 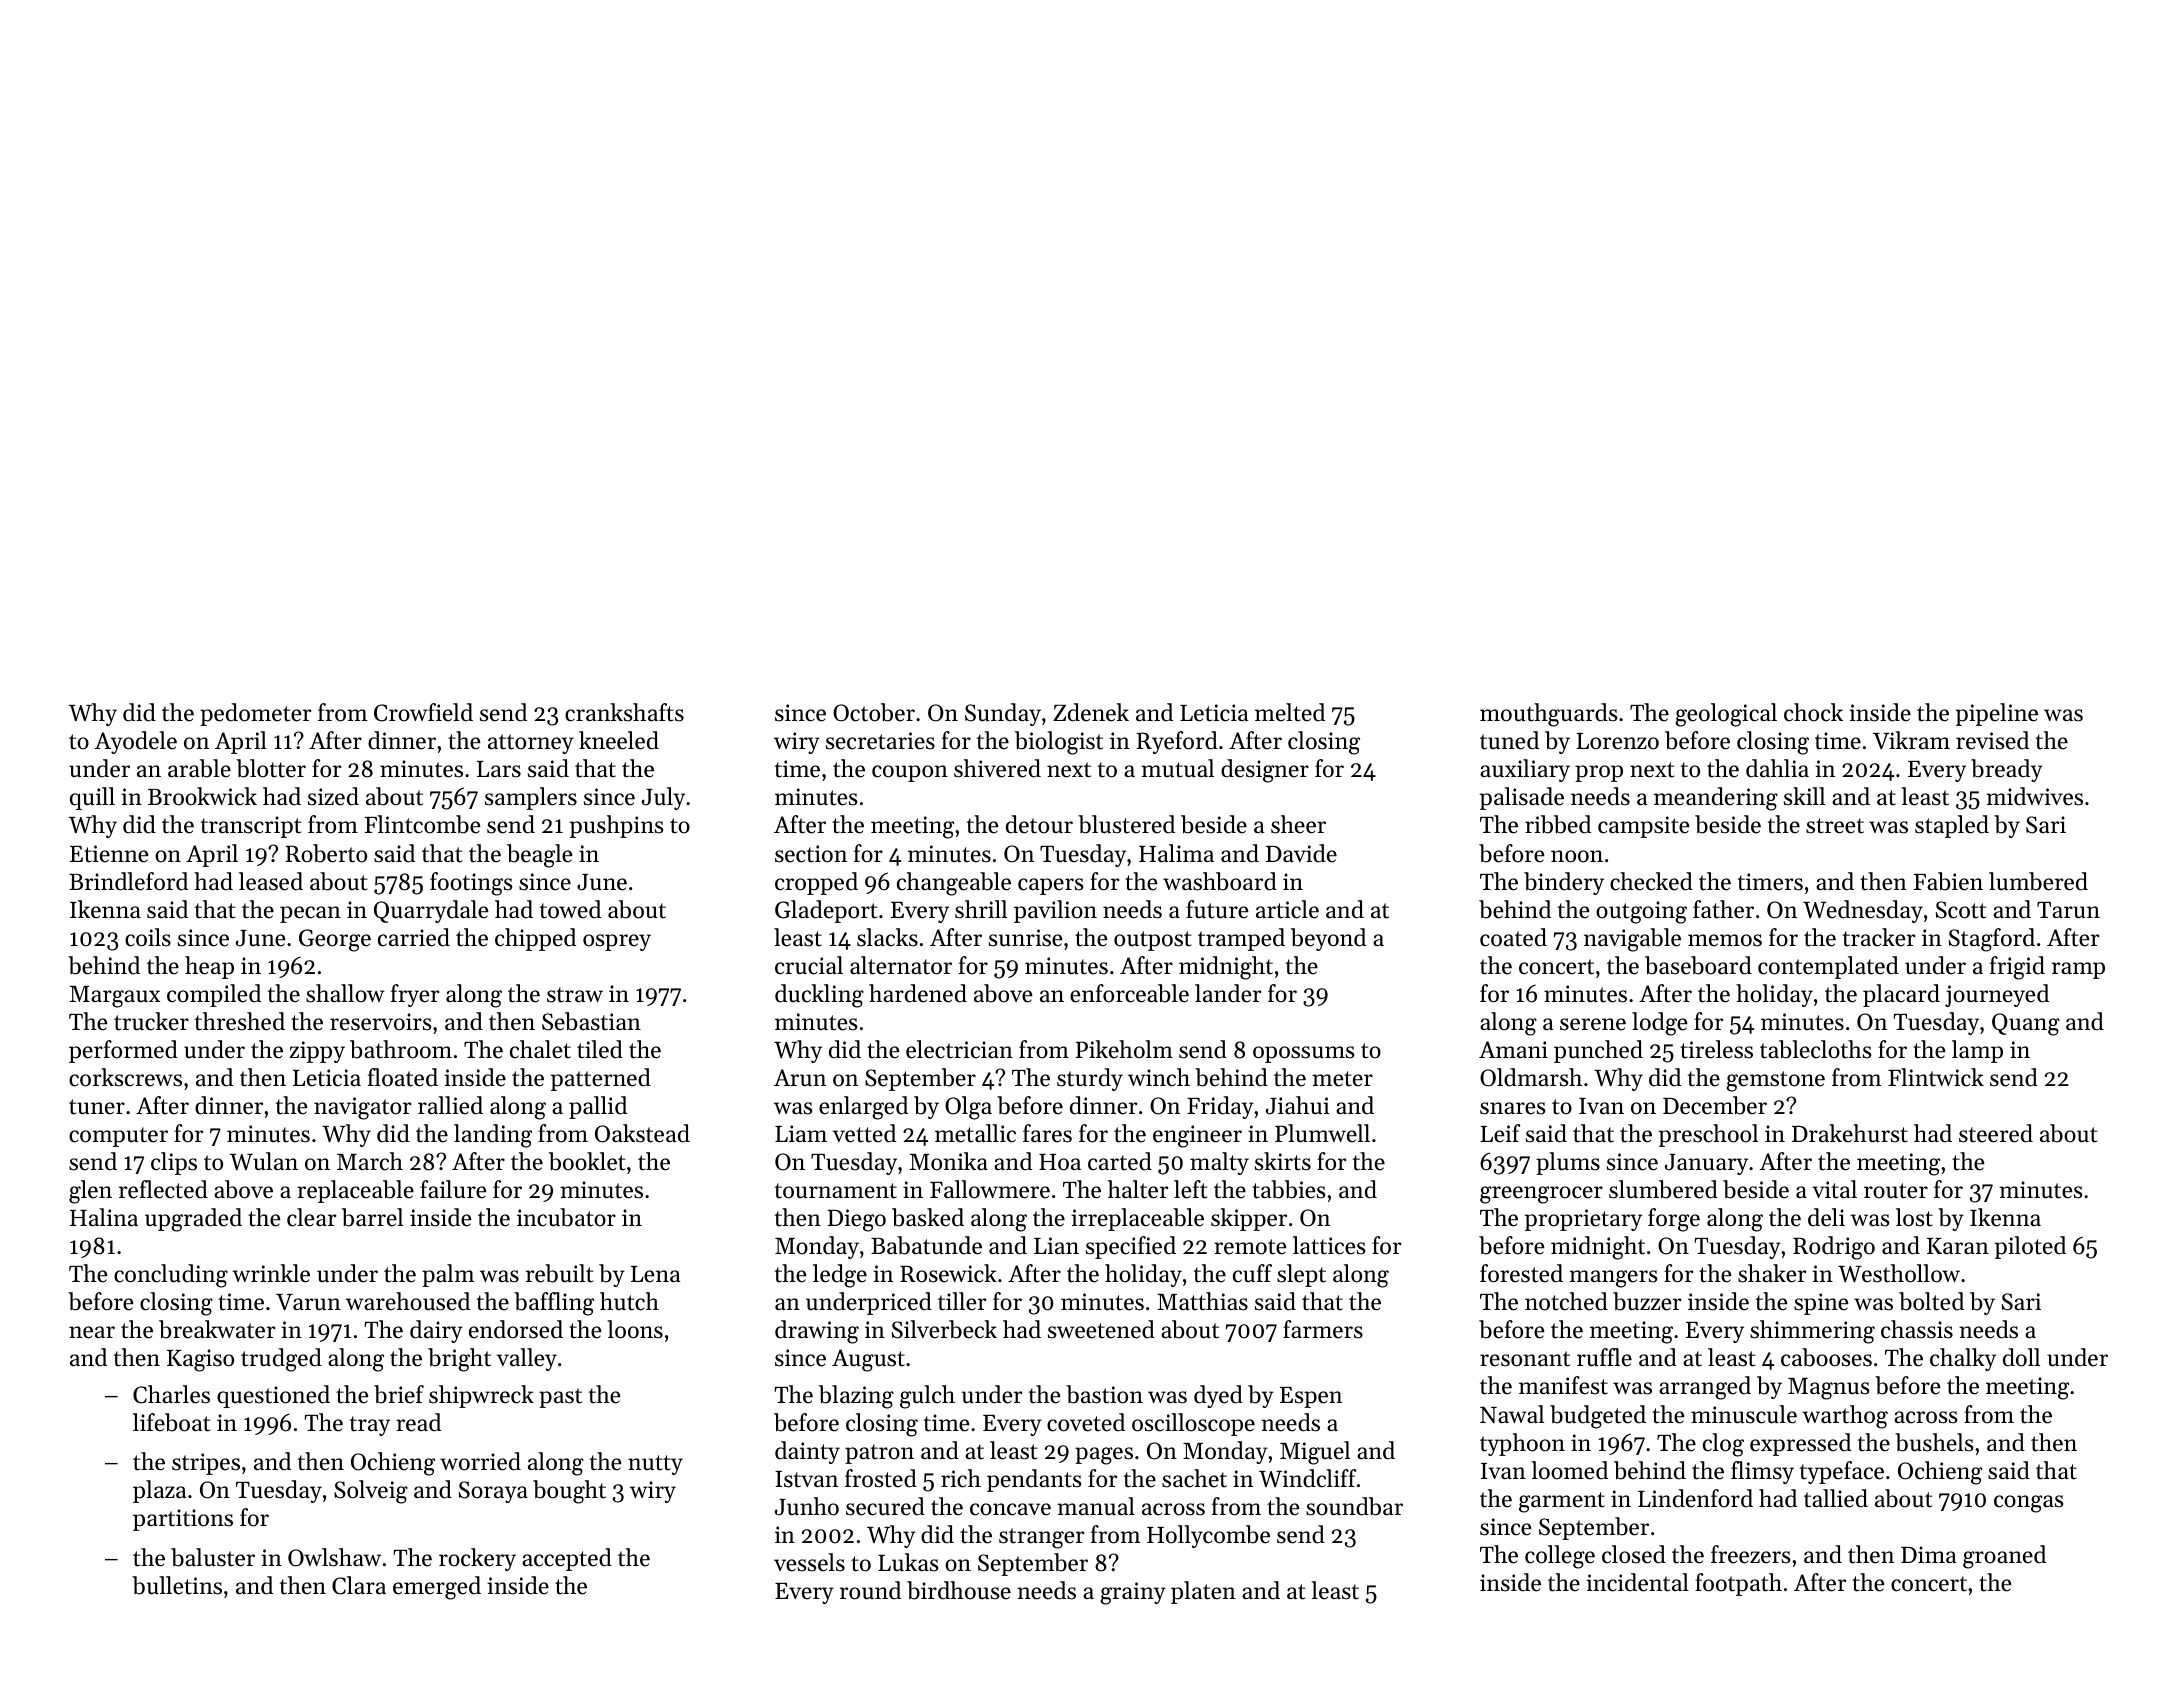 I want to click on bushels, so click(x=1934, y=1442).
